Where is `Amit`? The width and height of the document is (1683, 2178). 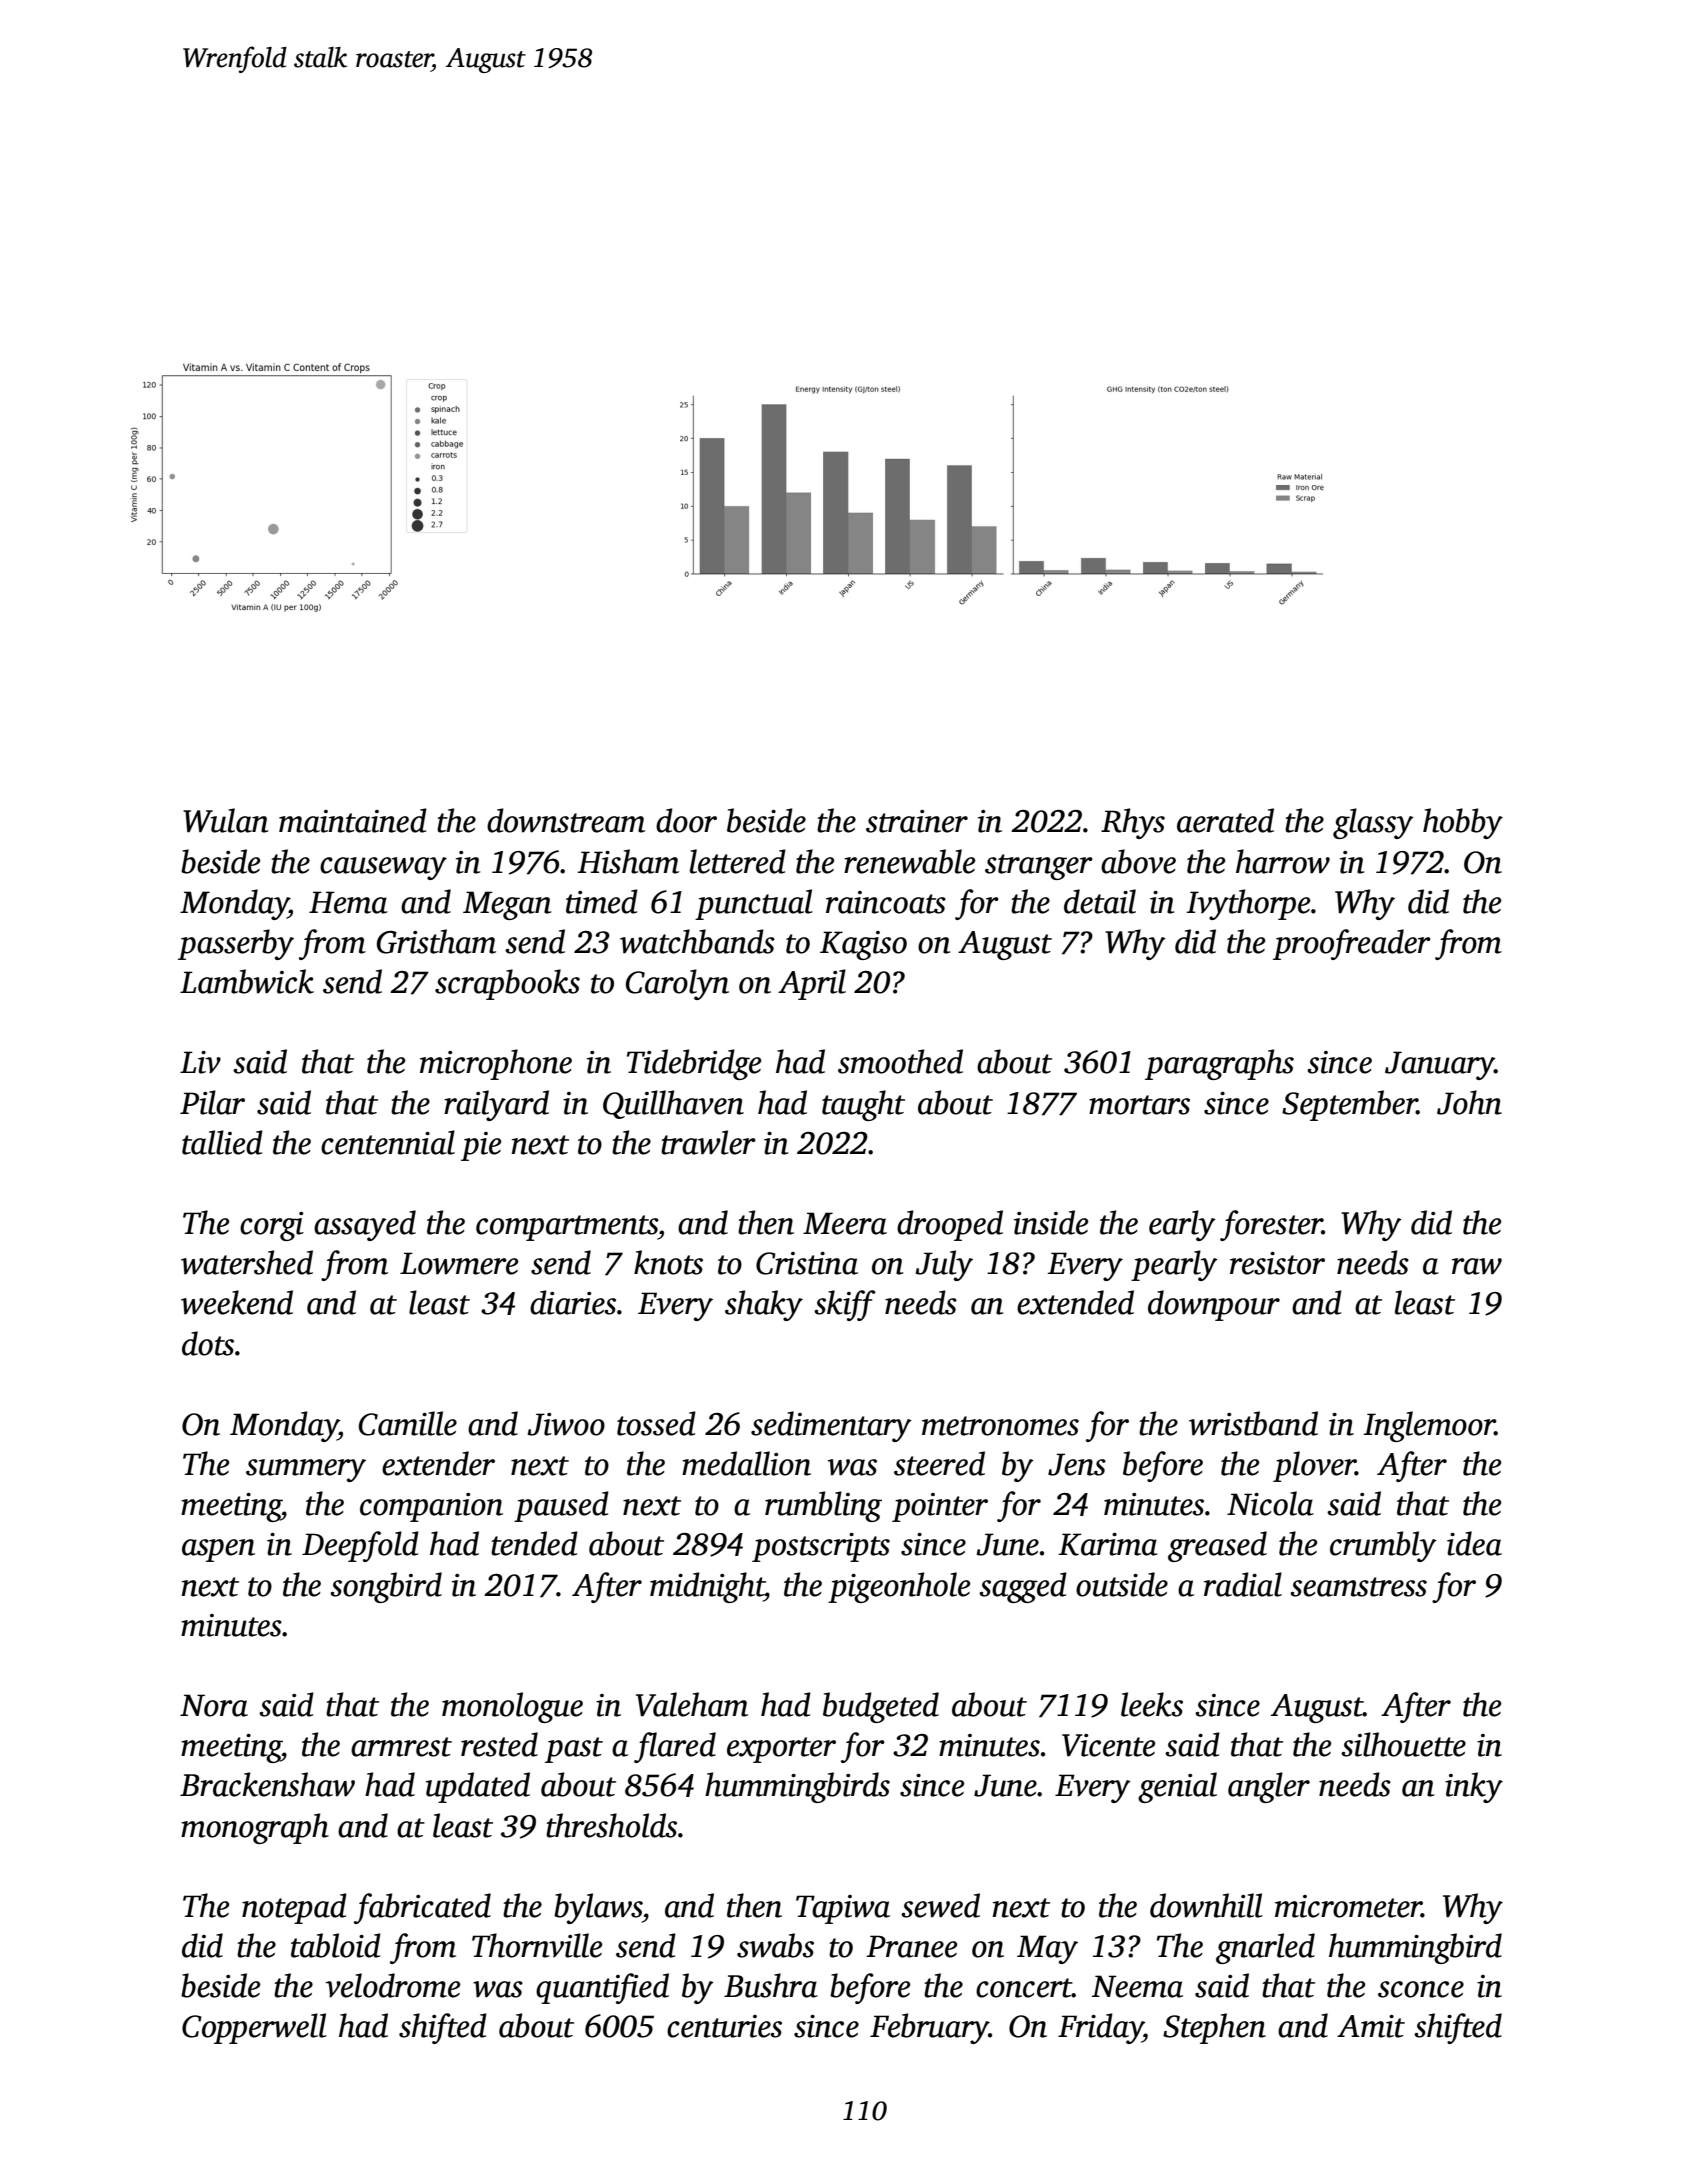
Amit is located at coordinates (1371, 2026).
